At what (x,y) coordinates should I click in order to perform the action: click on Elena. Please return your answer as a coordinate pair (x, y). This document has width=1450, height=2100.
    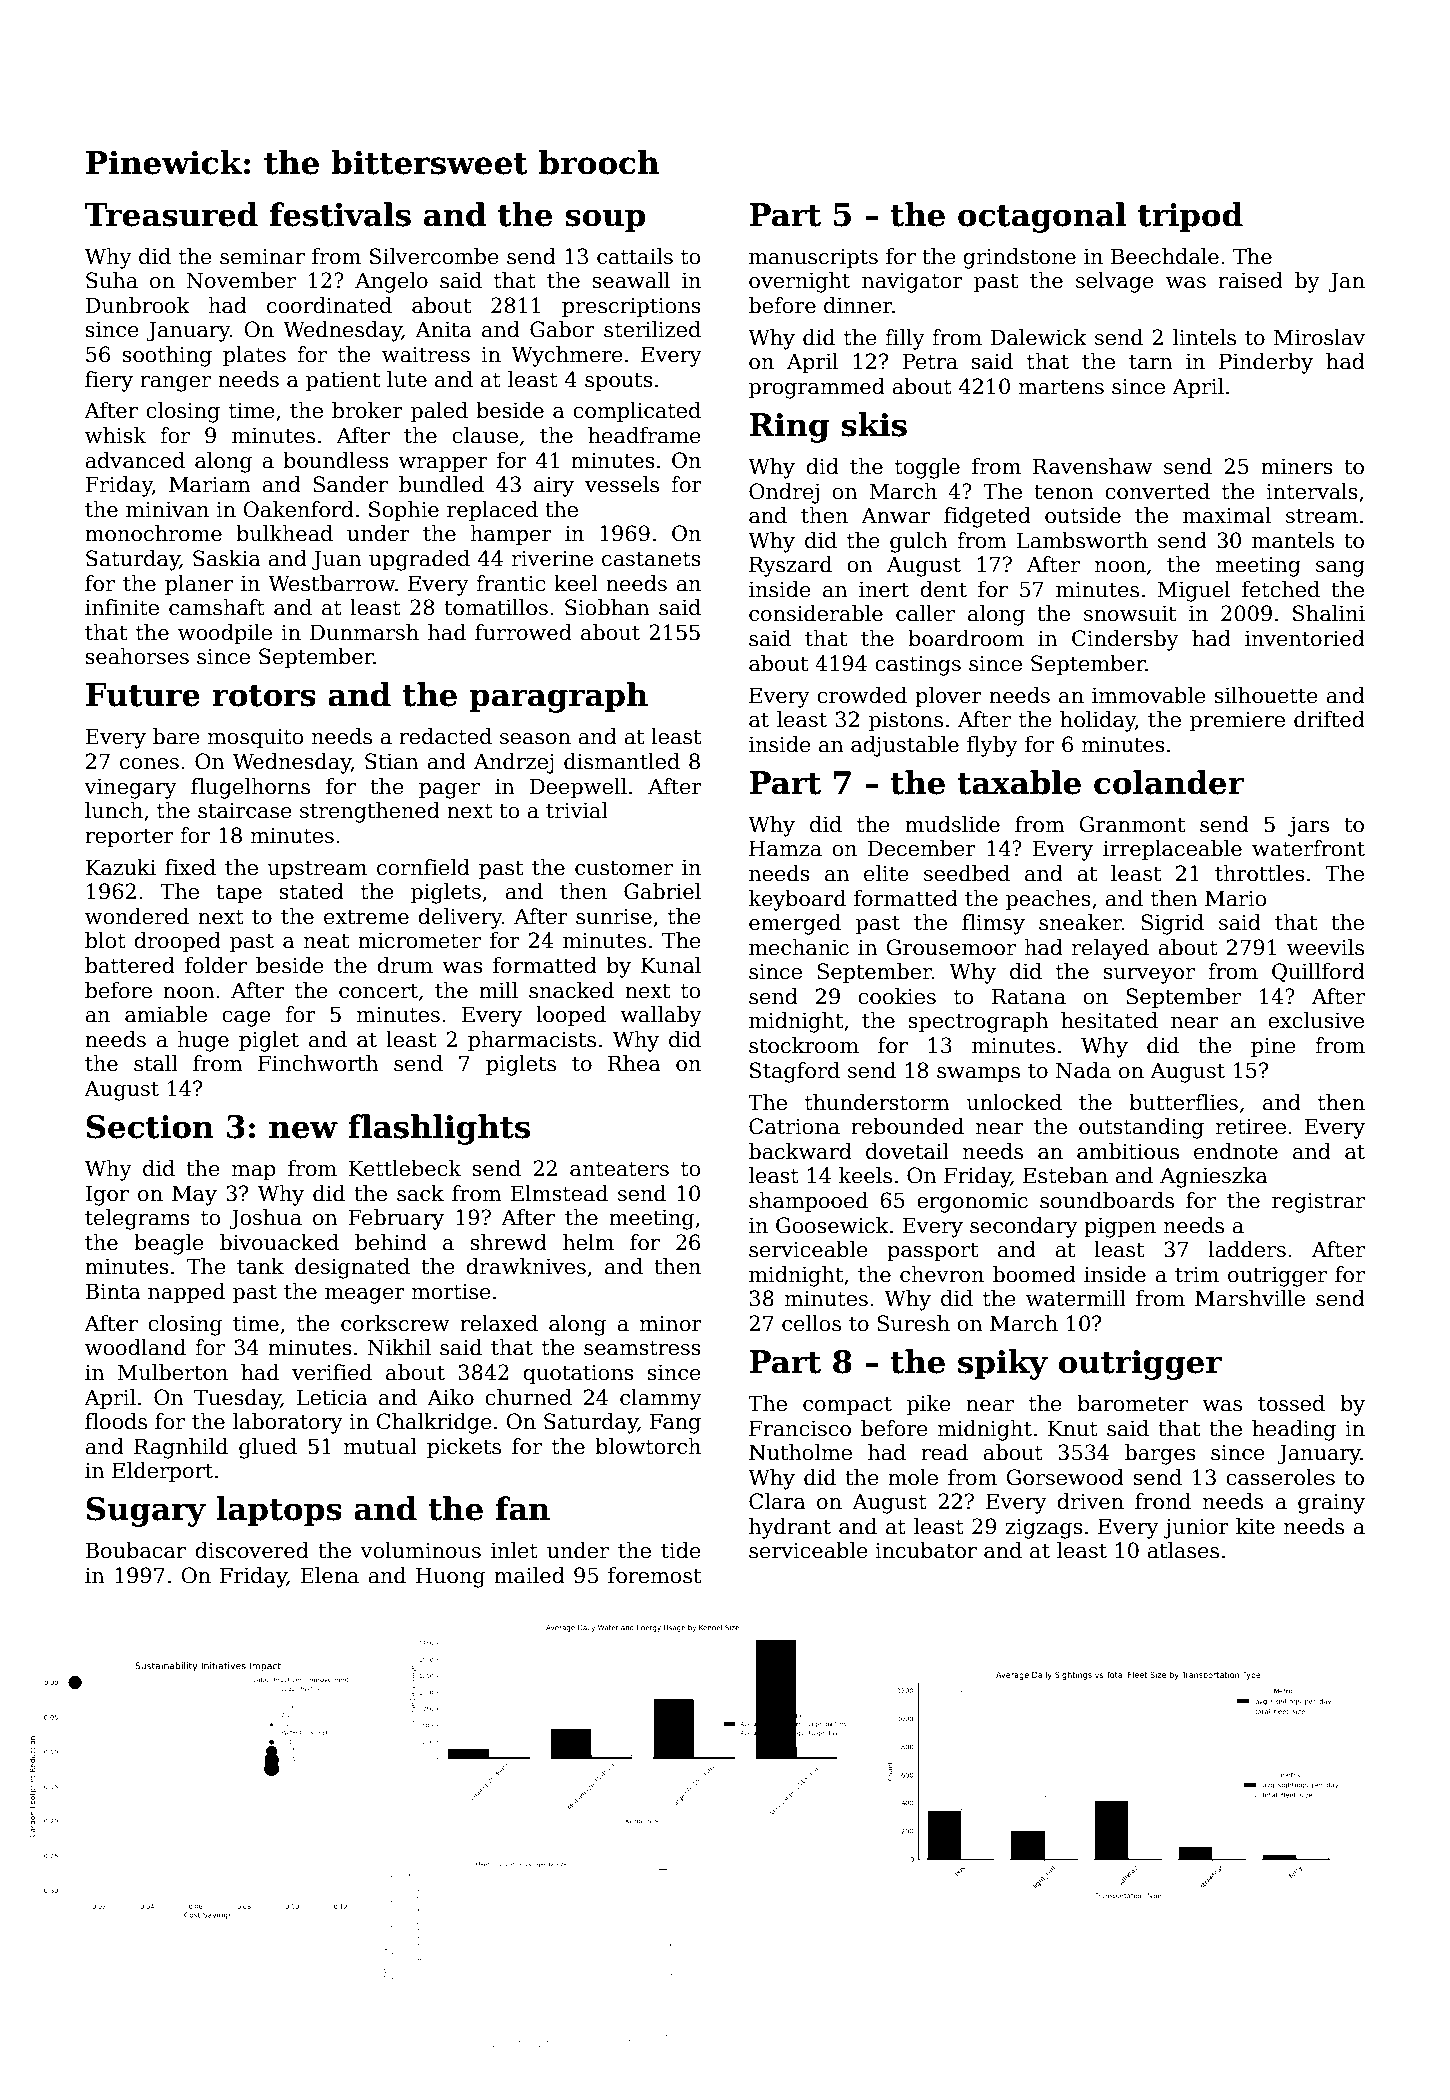
    Looking at the image, I should click on (329, 1575).
